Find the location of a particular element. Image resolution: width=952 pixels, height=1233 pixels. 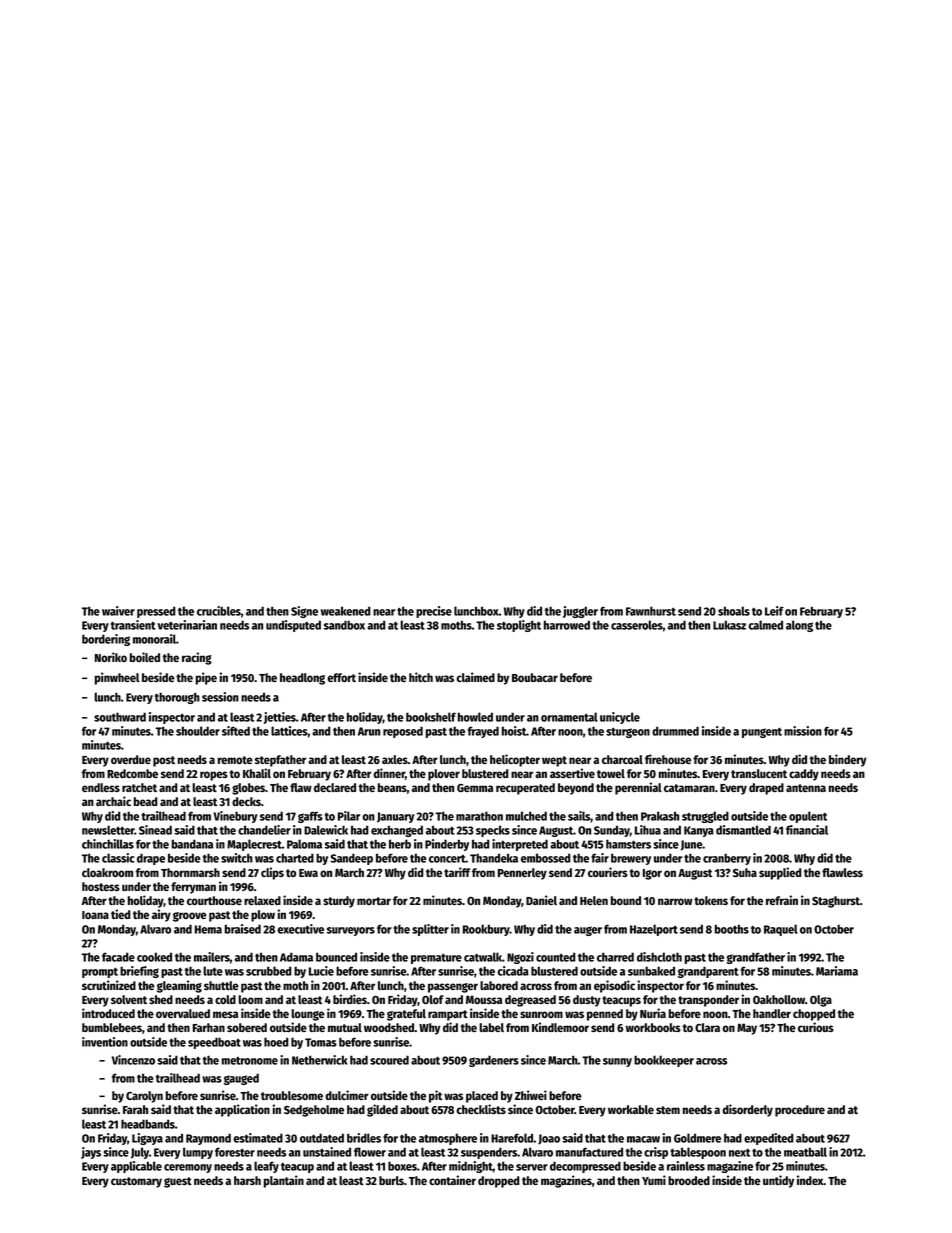

transient is located at coordinates (133, 625).
